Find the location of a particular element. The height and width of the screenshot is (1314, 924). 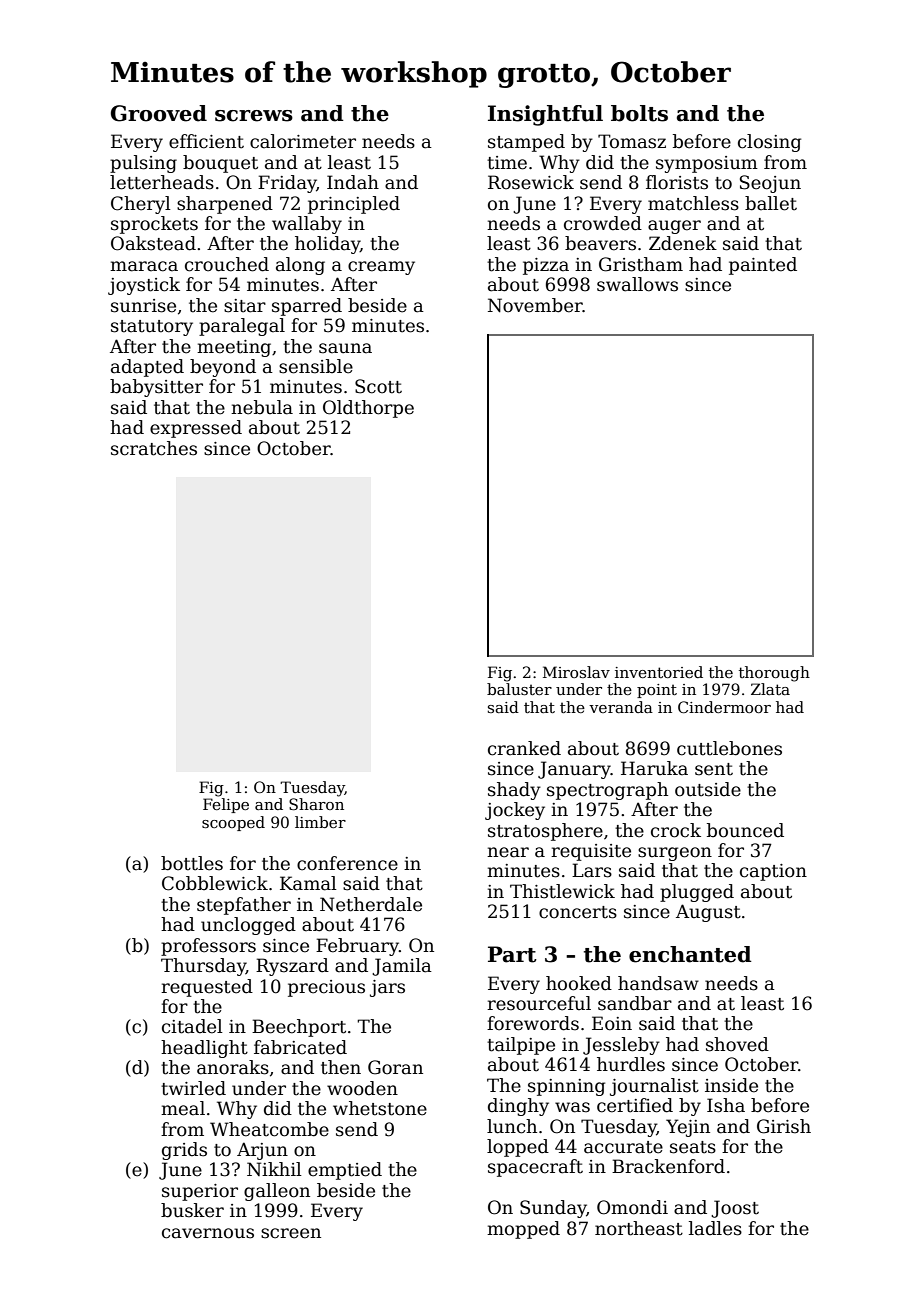

Tomasz is located at coordinates (632, 141).
